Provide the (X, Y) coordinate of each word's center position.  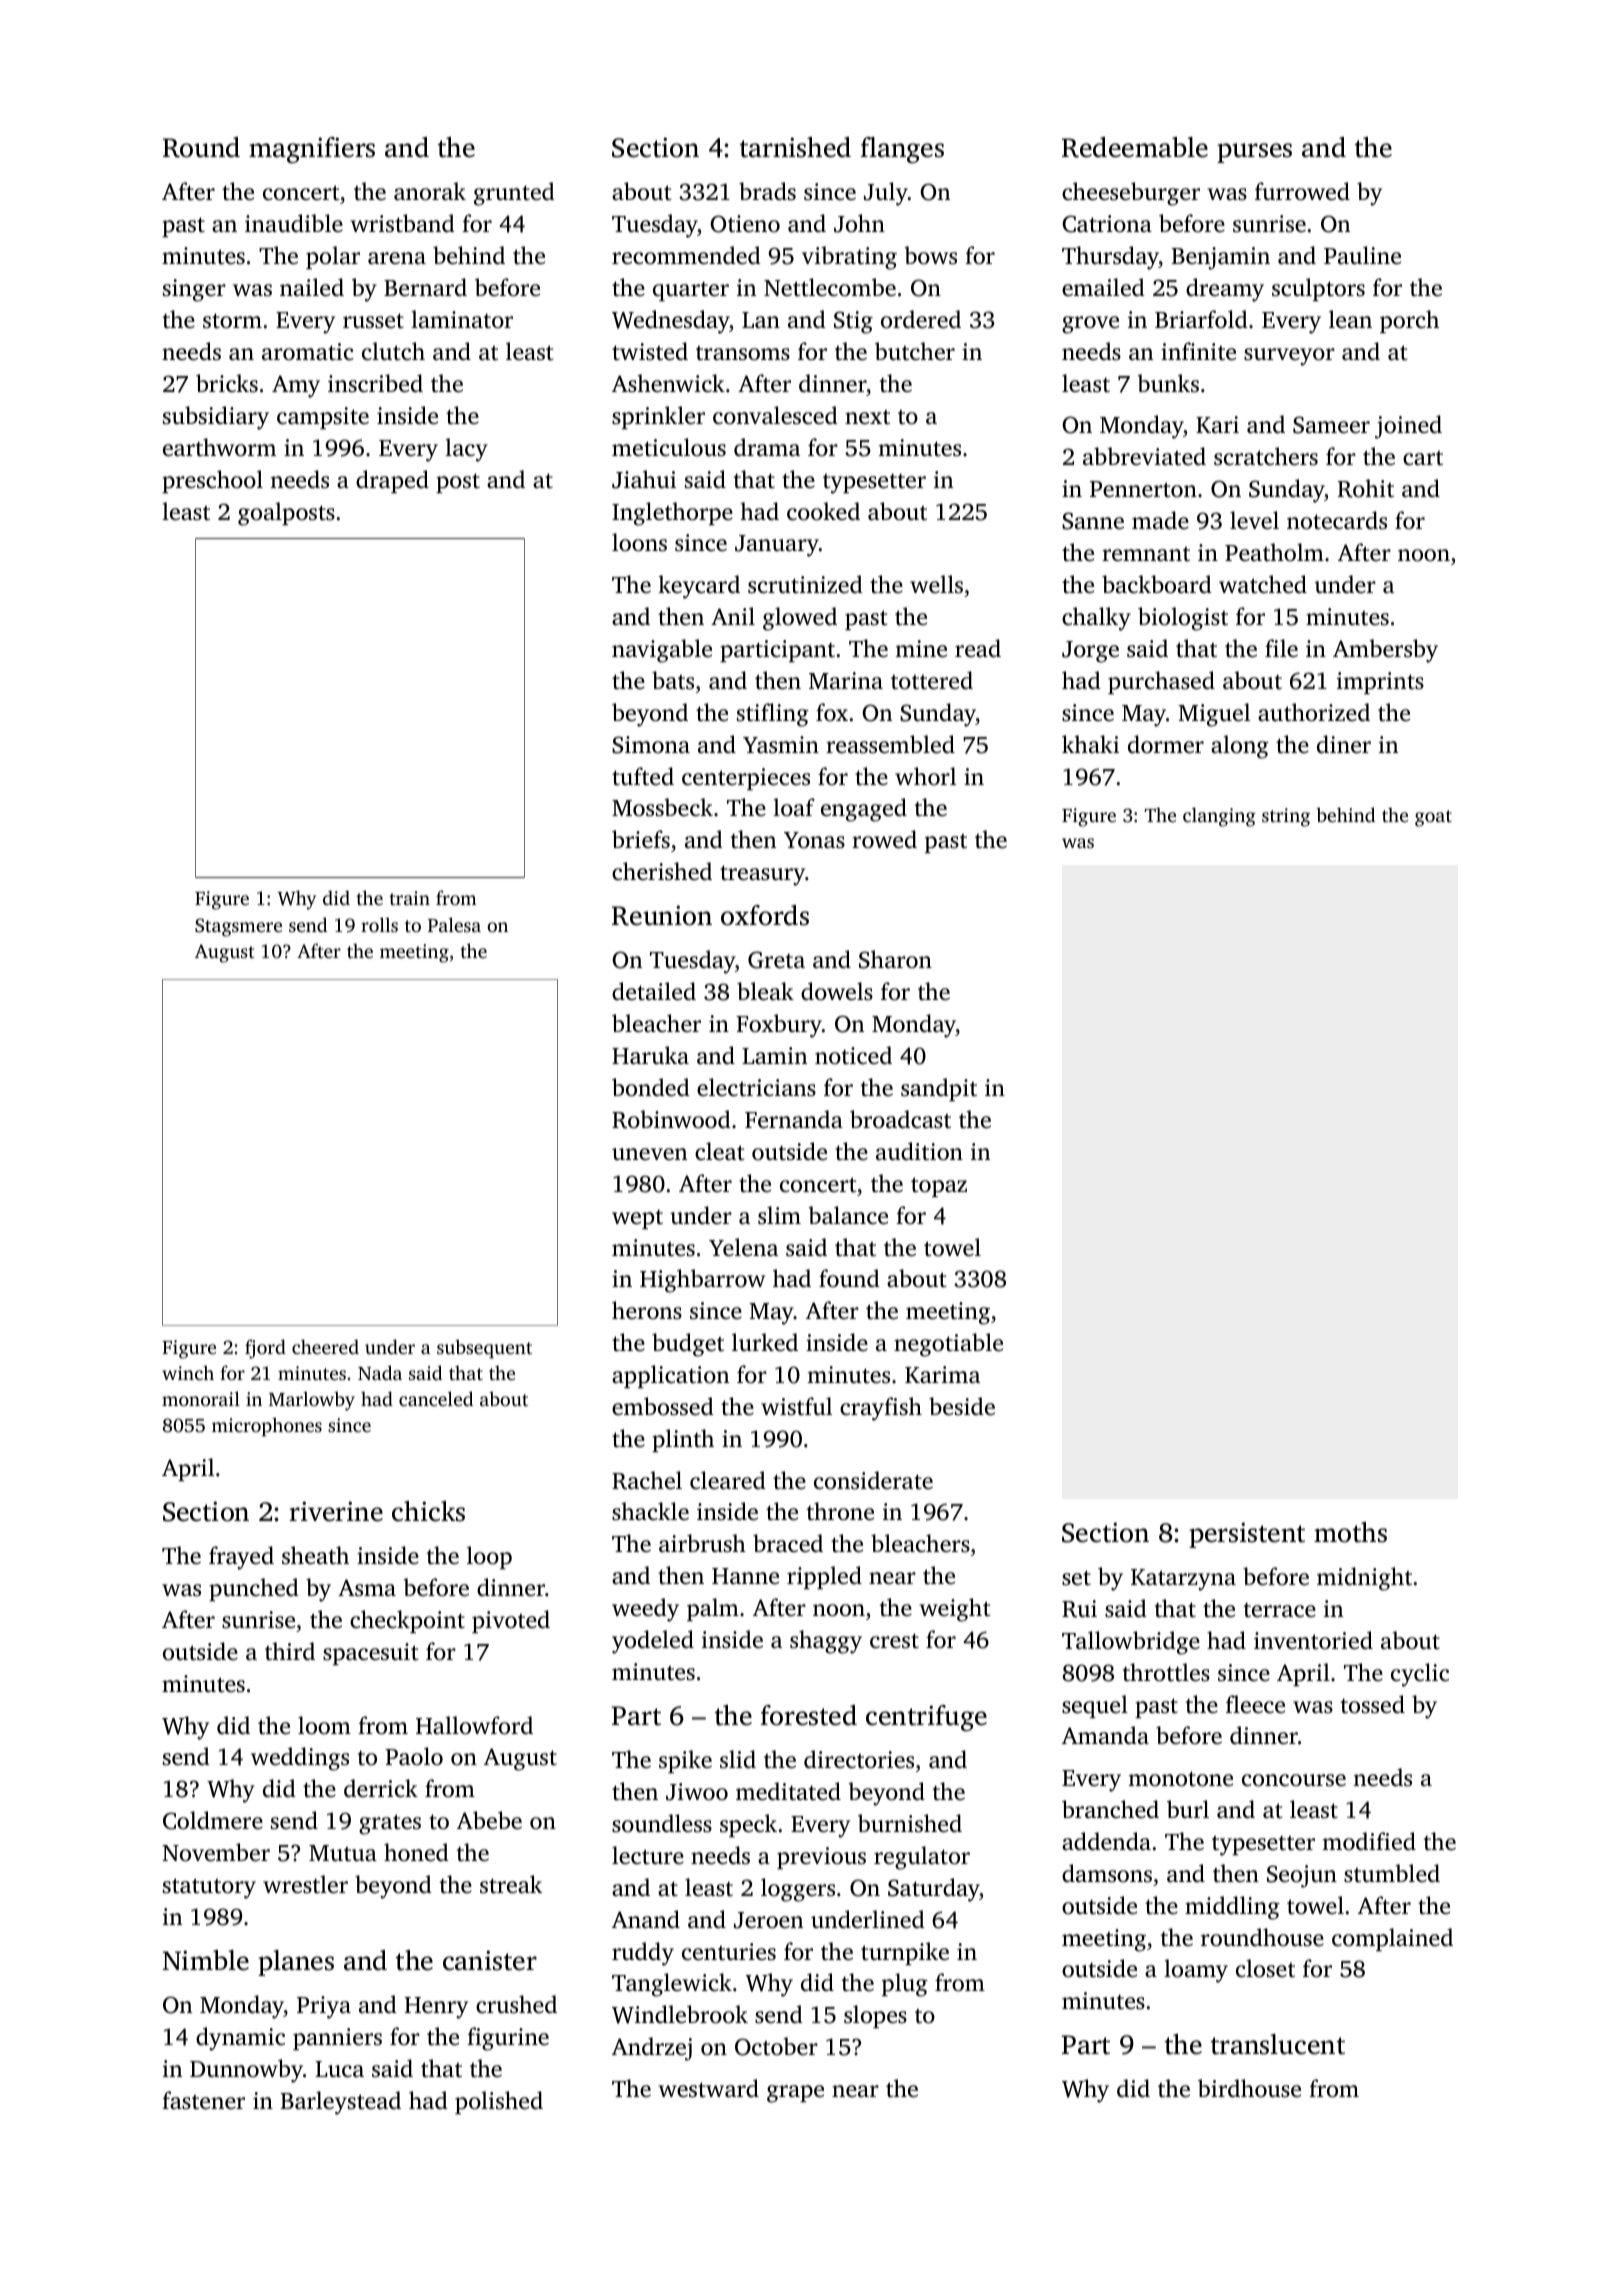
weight (955, 1610)
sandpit (939, 1089)
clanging (1219, 817)
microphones (267, 1427)
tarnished (795, 147)
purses (1254, 153)
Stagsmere (238, 927)
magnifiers (312, 150)
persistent (1247, 1535)
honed (416, 1852)
